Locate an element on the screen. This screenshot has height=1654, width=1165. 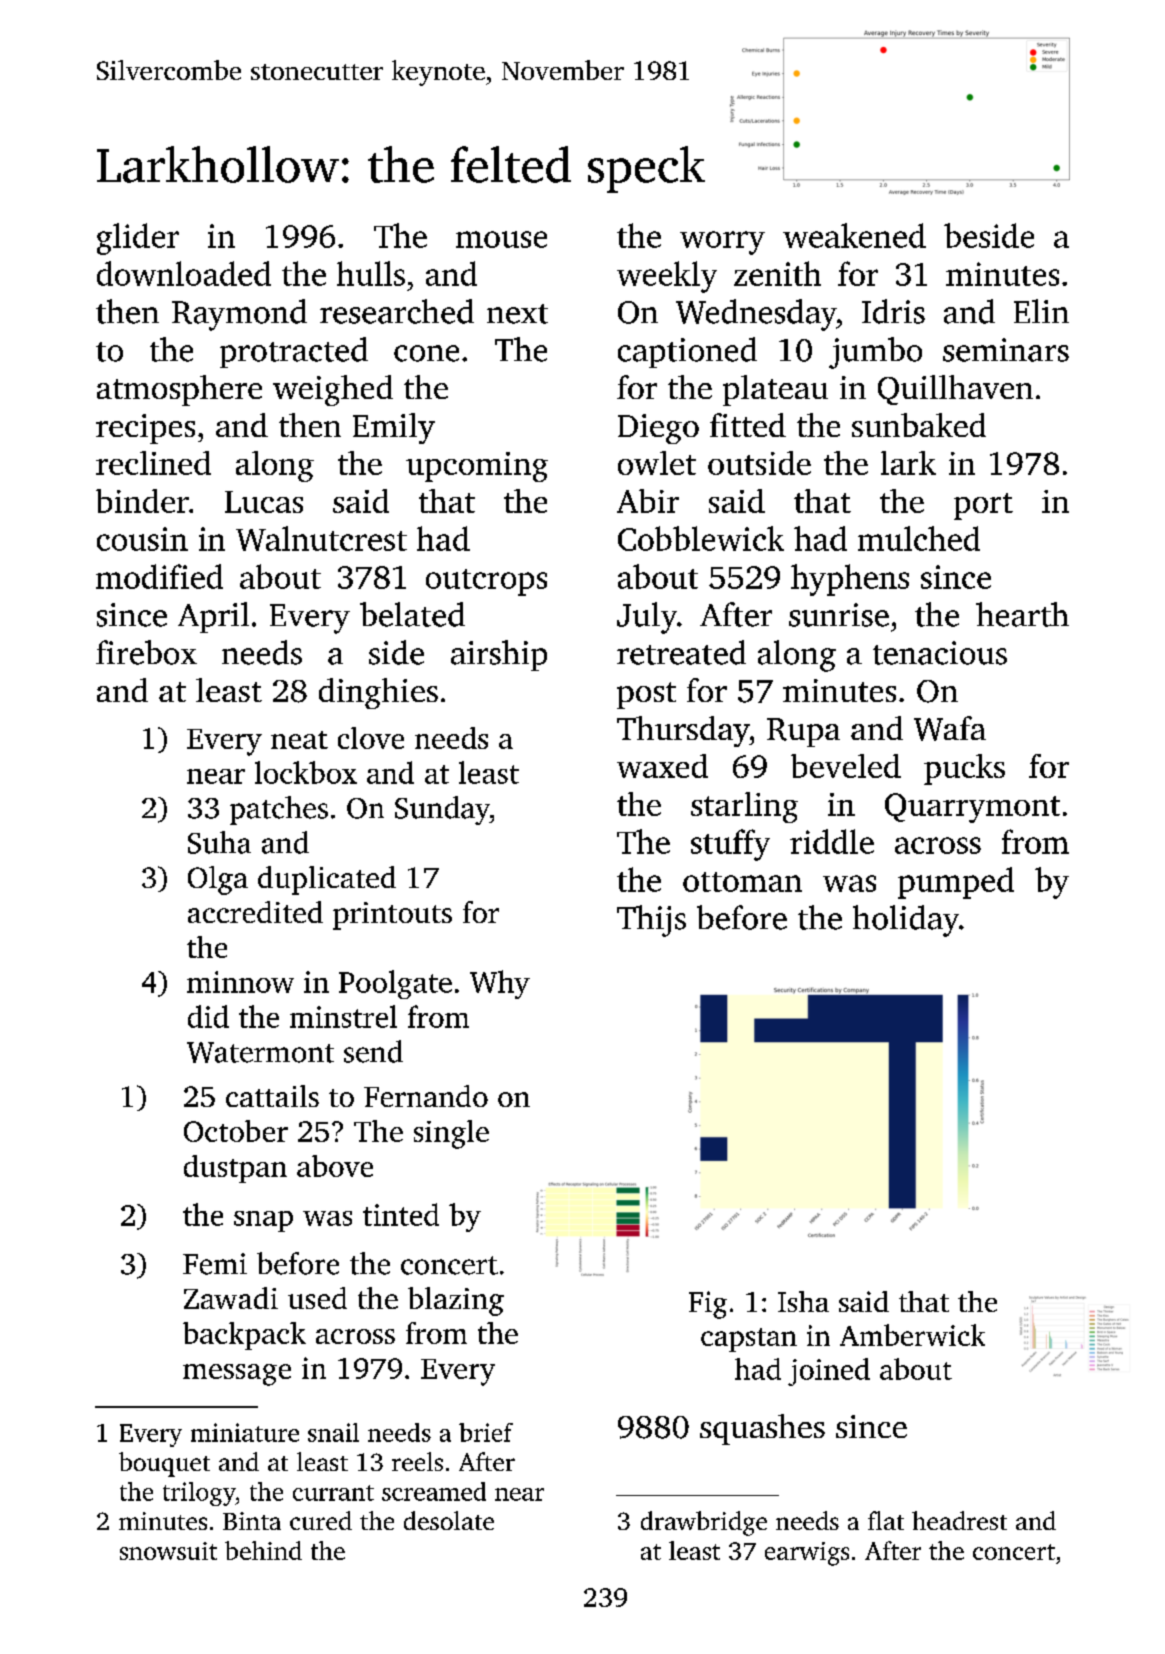
recipes is located at coordinates (145, 429).
